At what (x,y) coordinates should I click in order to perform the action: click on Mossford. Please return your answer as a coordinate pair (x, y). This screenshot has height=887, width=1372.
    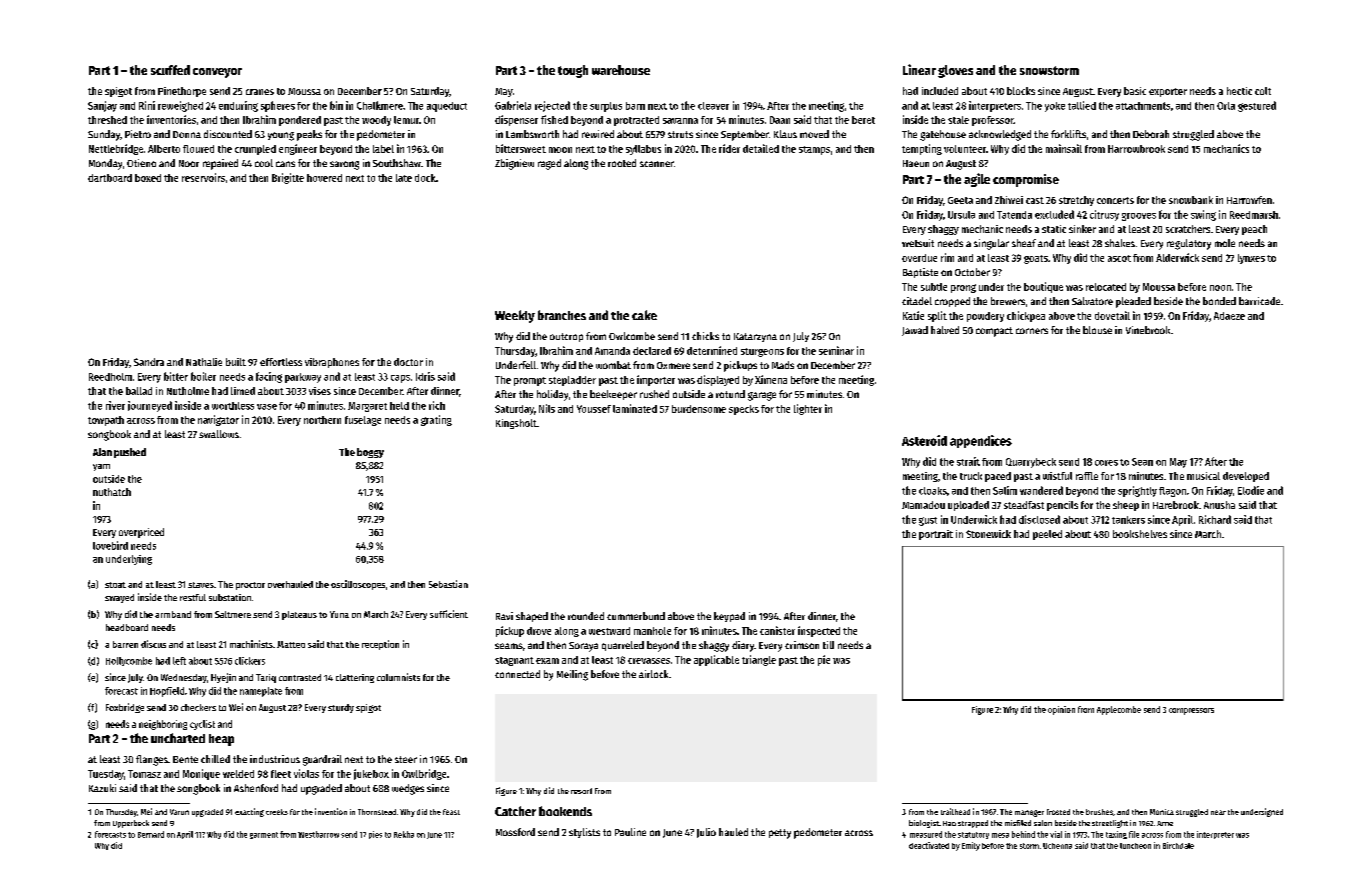
    Looking at the image, I should click on (515, 832).
